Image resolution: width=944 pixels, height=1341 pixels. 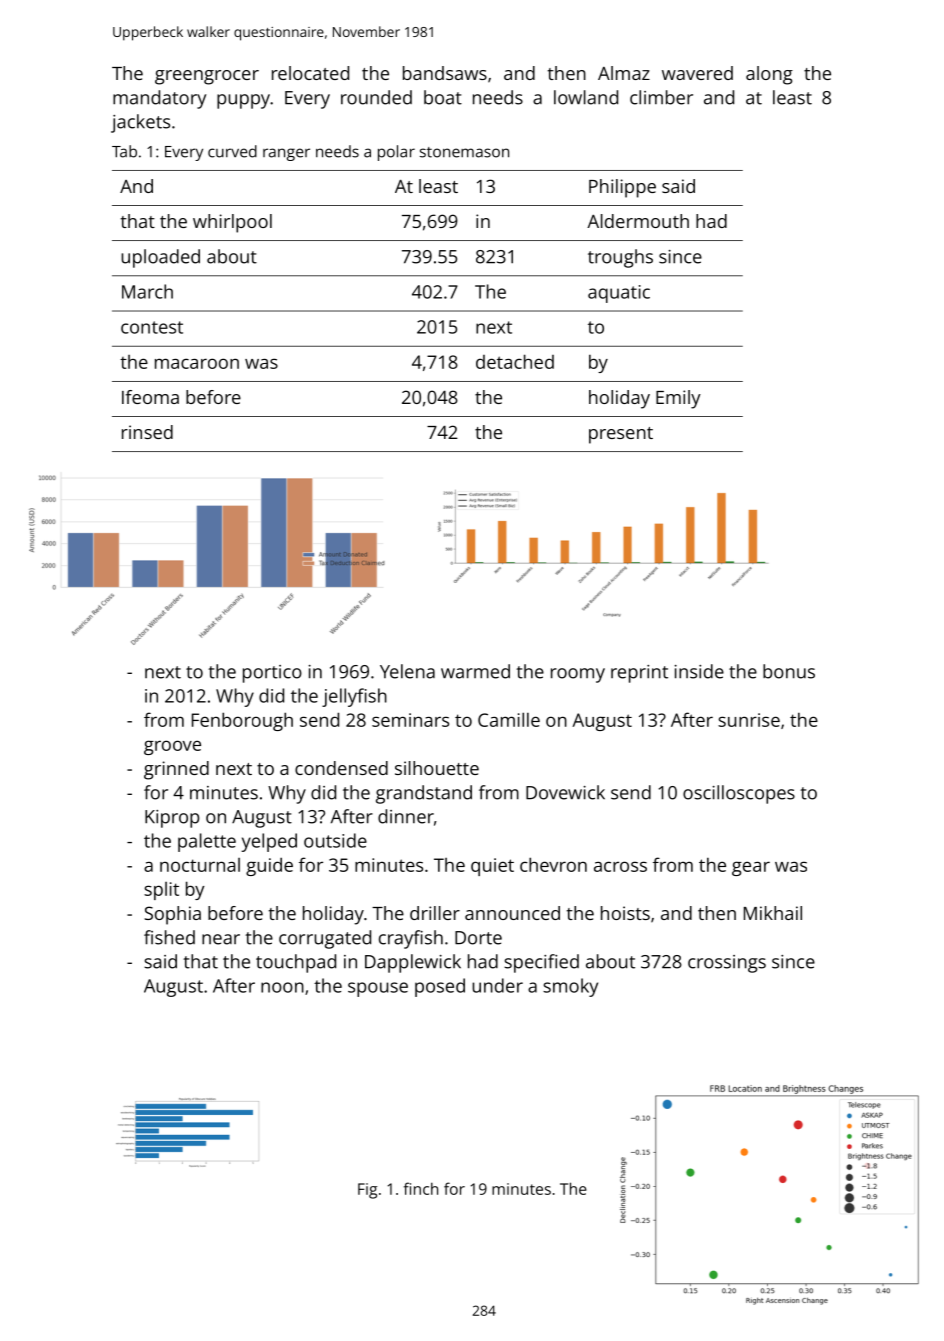 What do you see at coordinates (407, 671) in the page?
I see `Yelena` at bounding box center [407, 671].
